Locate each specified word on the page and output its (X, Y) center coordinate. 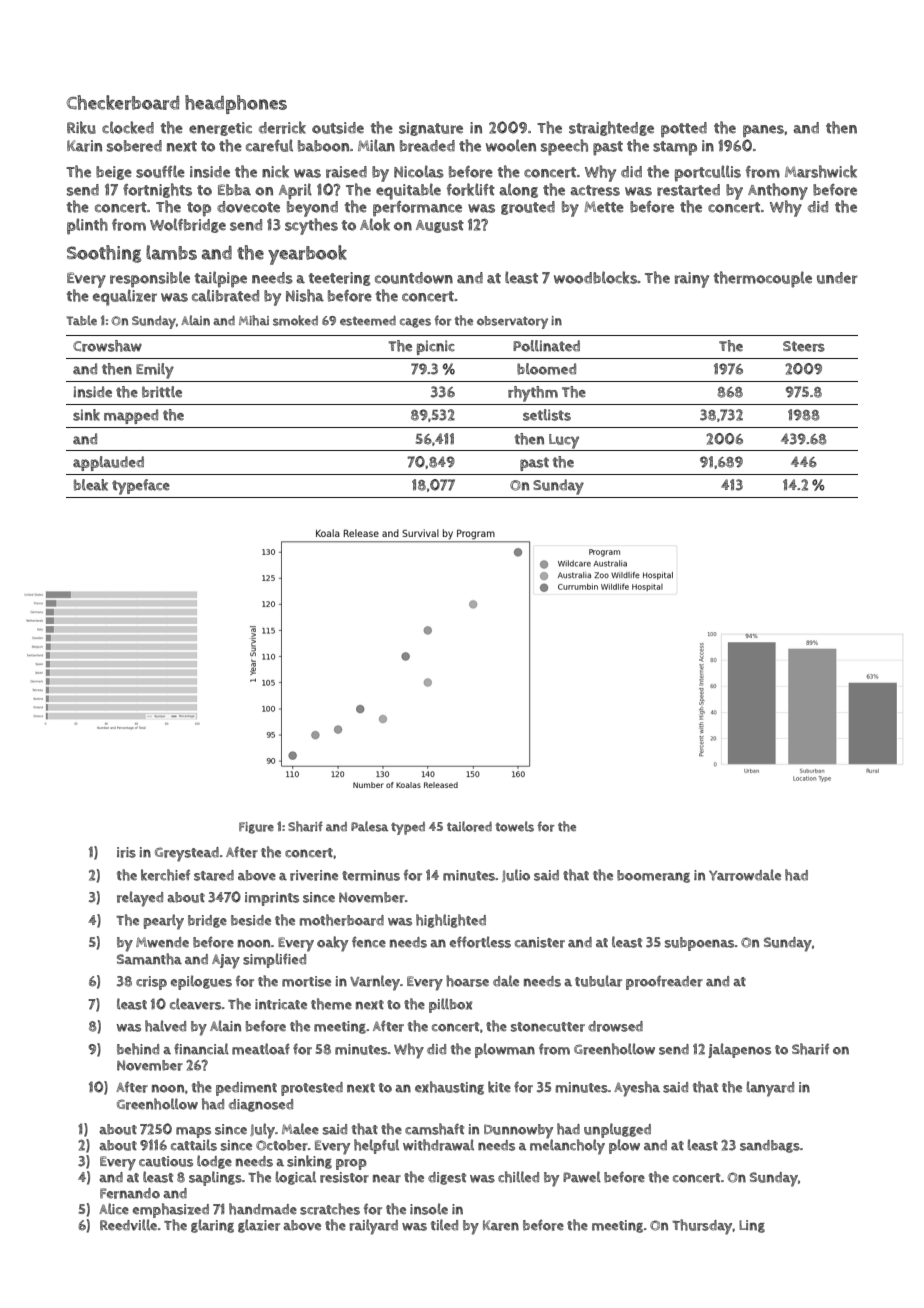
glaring (212, 1226)
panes (763, 131)
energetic (220, 129)
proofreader (664, 982)
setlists (547, 415)
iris (126, 852)
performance (417, 209)
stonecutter (548, 1027)
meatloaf (261, 1049)
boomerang (653, 876)
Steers (804, 346)
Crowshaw (107, 346)
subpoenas (700, 944)
